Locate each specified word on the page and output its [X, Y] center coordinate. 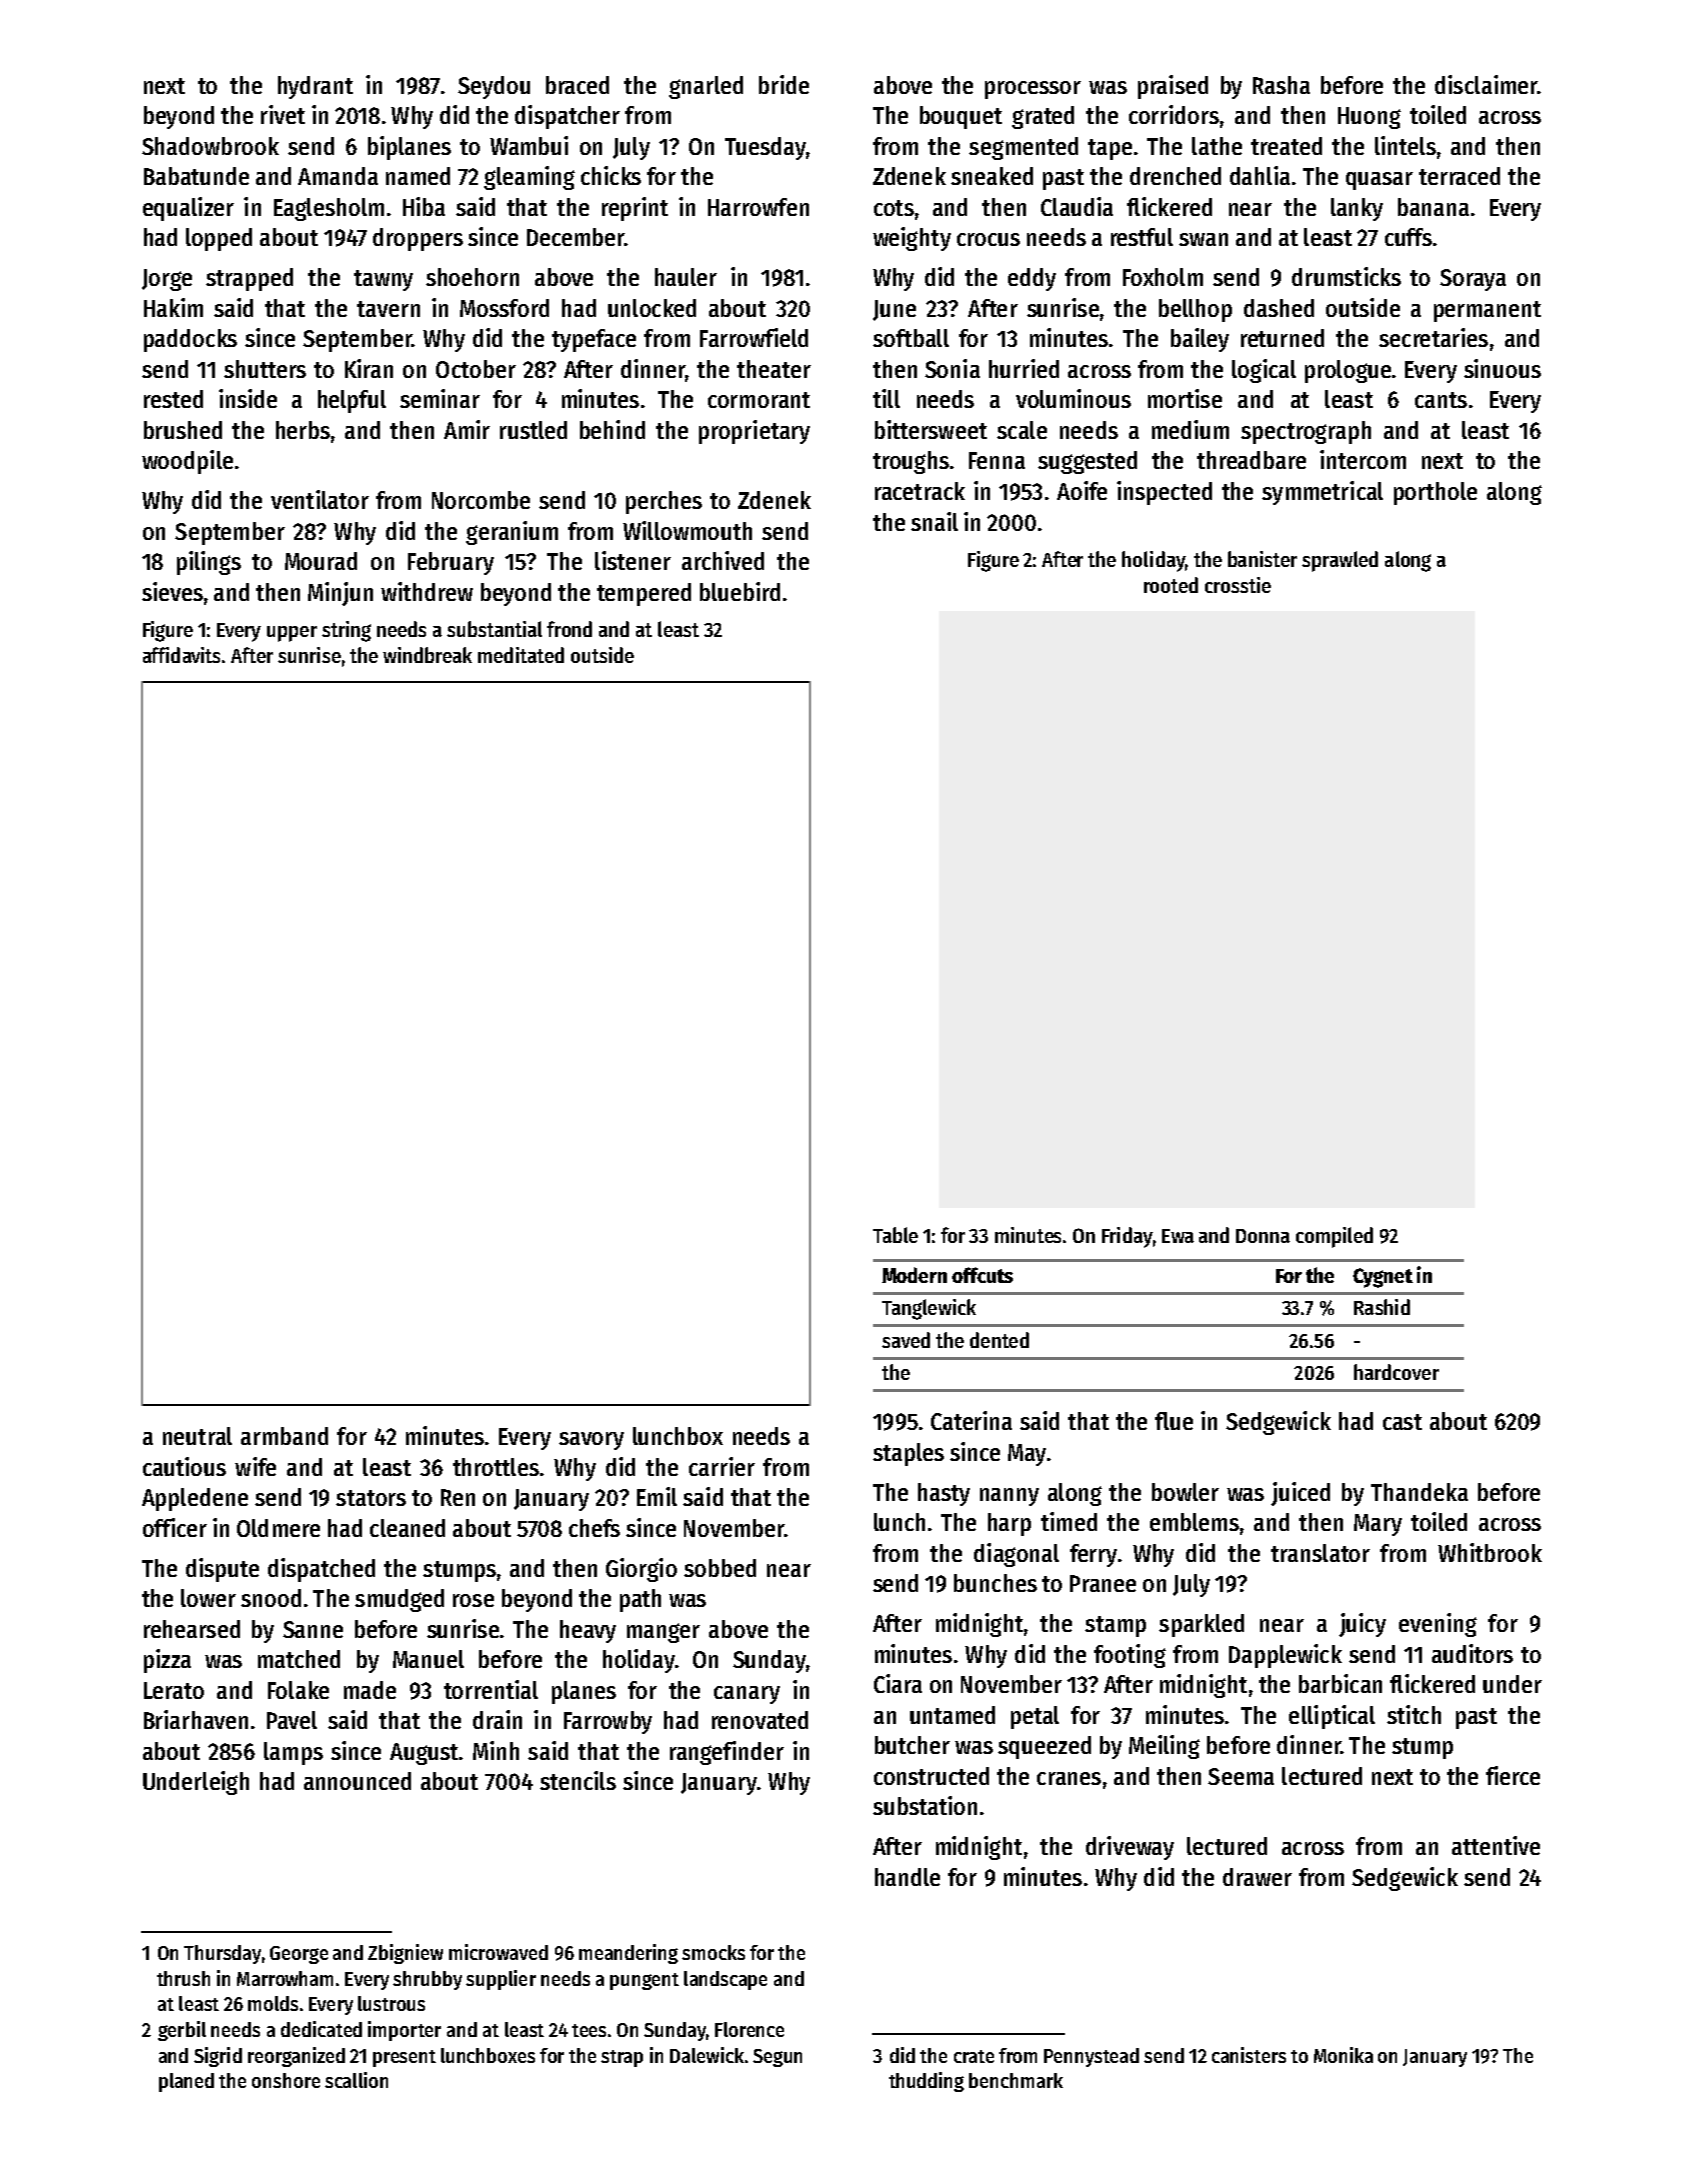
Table [895, 1235]
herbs [303, 430]
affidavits [181, 655]
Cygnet [1383, 1278]
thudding [926, 2082]
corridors [1174, 114]
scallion [356, 2080]
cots [894, 208]
